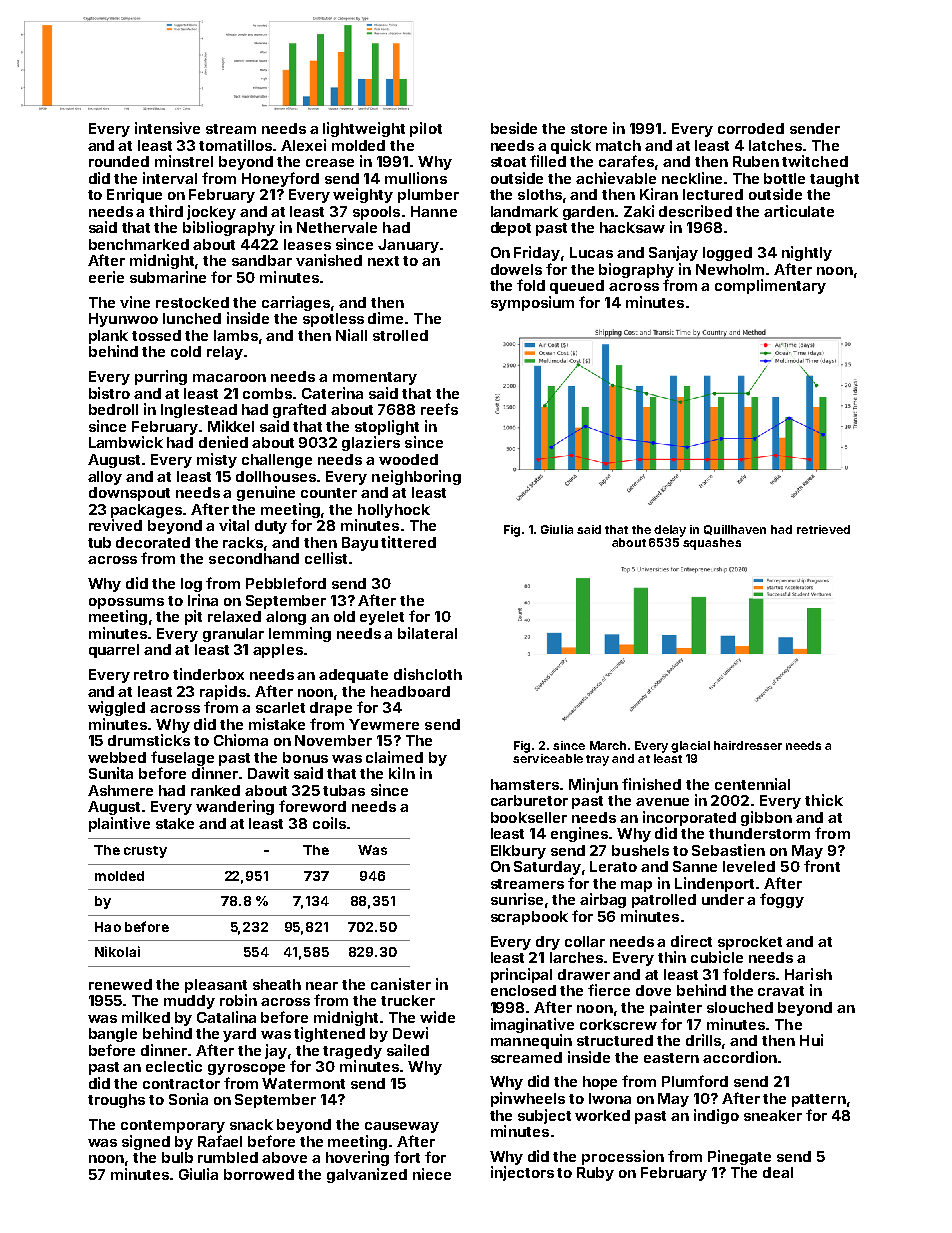 This document has width=952, height=1233. I want to click on Ruby, so click(595, 1174).
